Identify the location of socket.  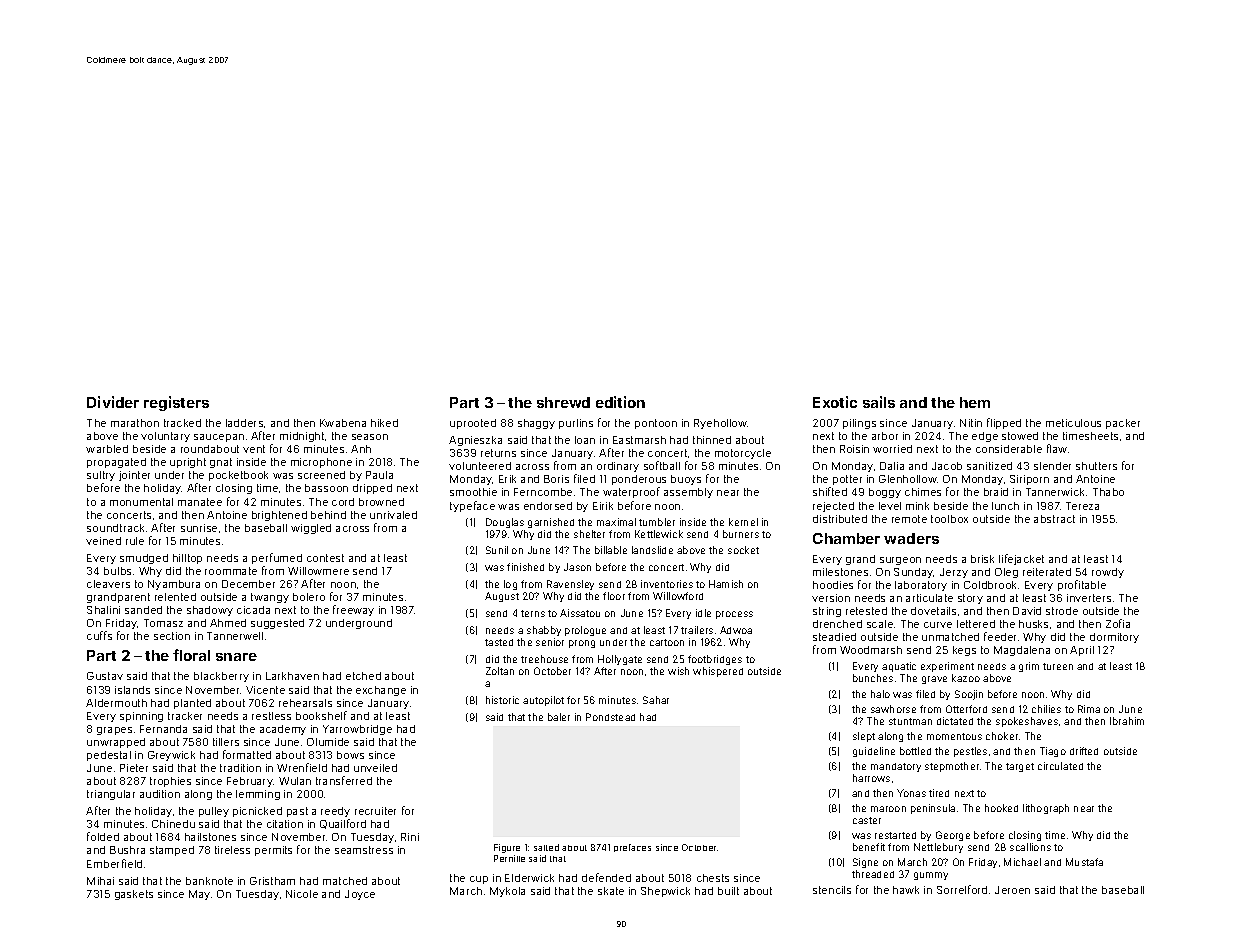
(743, 550).
